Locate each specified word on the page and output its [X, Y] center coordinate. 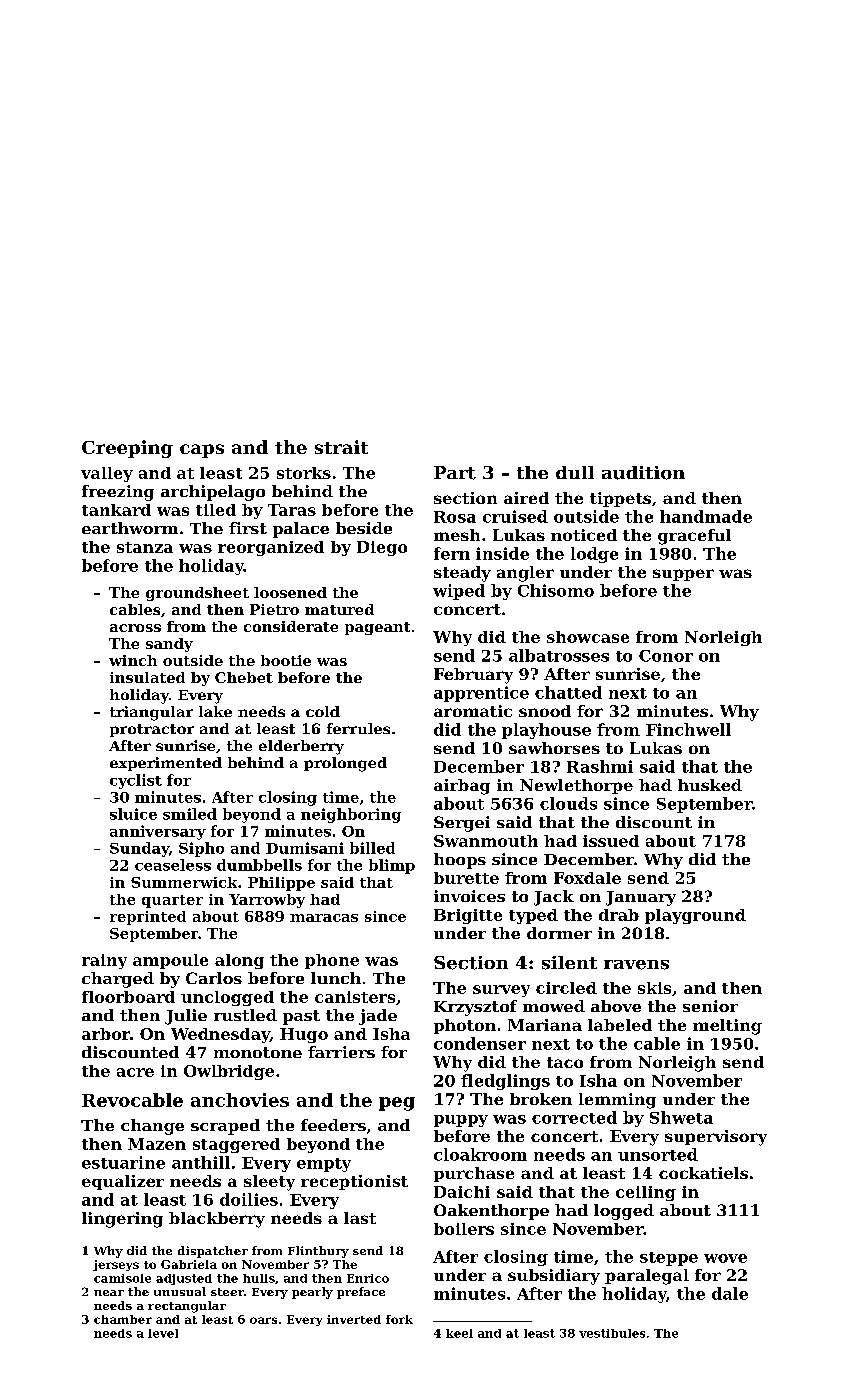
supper [683, 575]
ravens [636, 965]
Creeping [127, 449]
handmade [706, 516]
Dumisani [305, 848]
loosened [290, 592]
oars [263, 1320]
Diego [382, 548]
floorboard [128, 997]
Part [455, 473]
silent [569, 963]
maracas [324, 918]
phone [332, 961]
